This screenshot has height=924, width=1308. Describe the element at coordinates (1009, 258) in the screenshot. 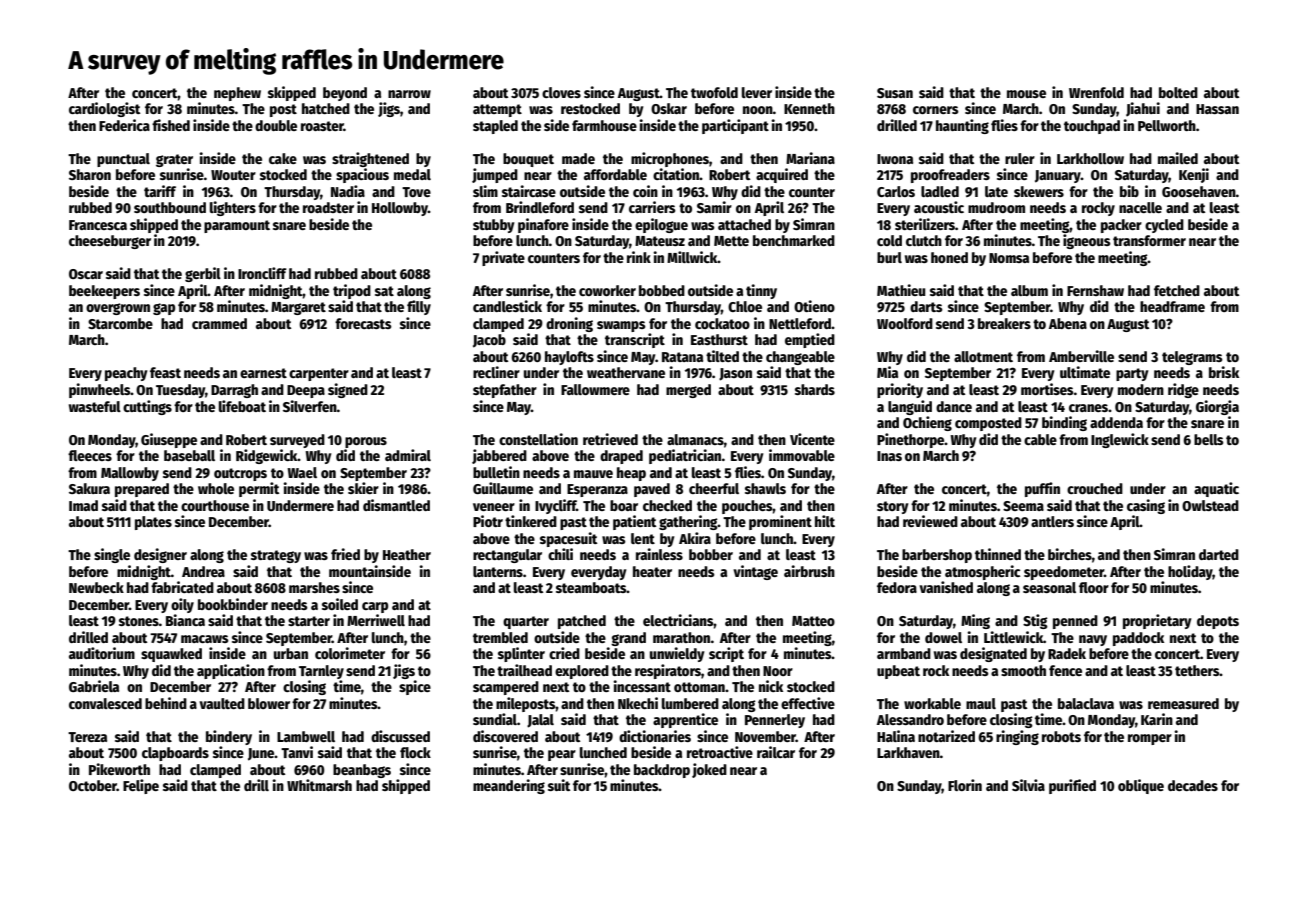

I see `Nomsa` at that location.
